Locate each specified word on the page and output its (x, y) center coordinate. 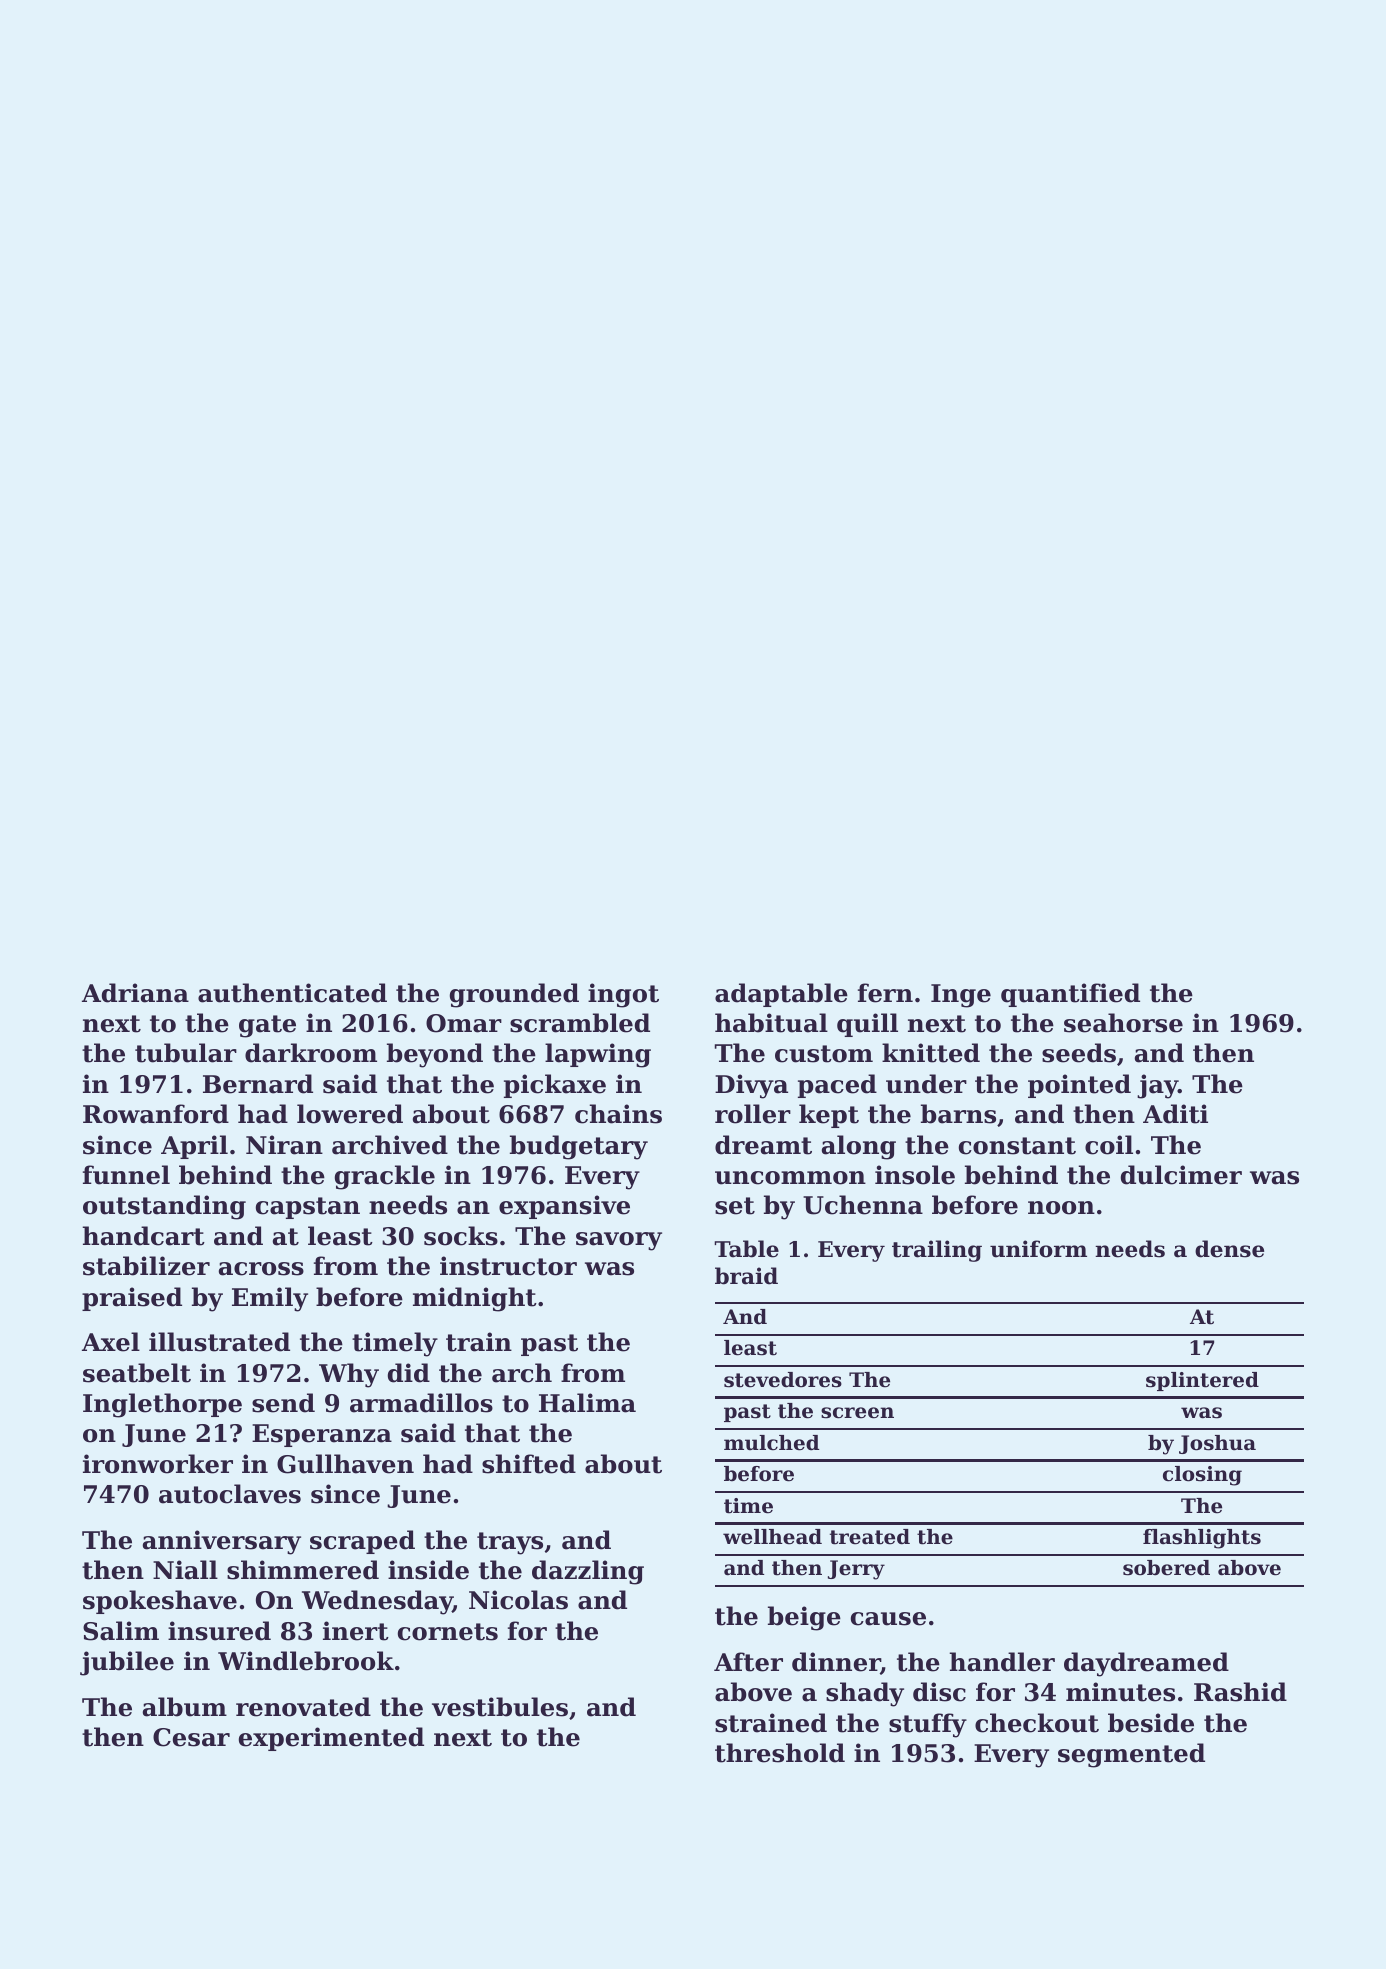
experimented (331, 1739)
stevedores (783, 1380)
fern (885, 993)
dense (1229, 1249)
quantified (1070, 995)
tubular (186, 1053)
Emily (270, 1299)
